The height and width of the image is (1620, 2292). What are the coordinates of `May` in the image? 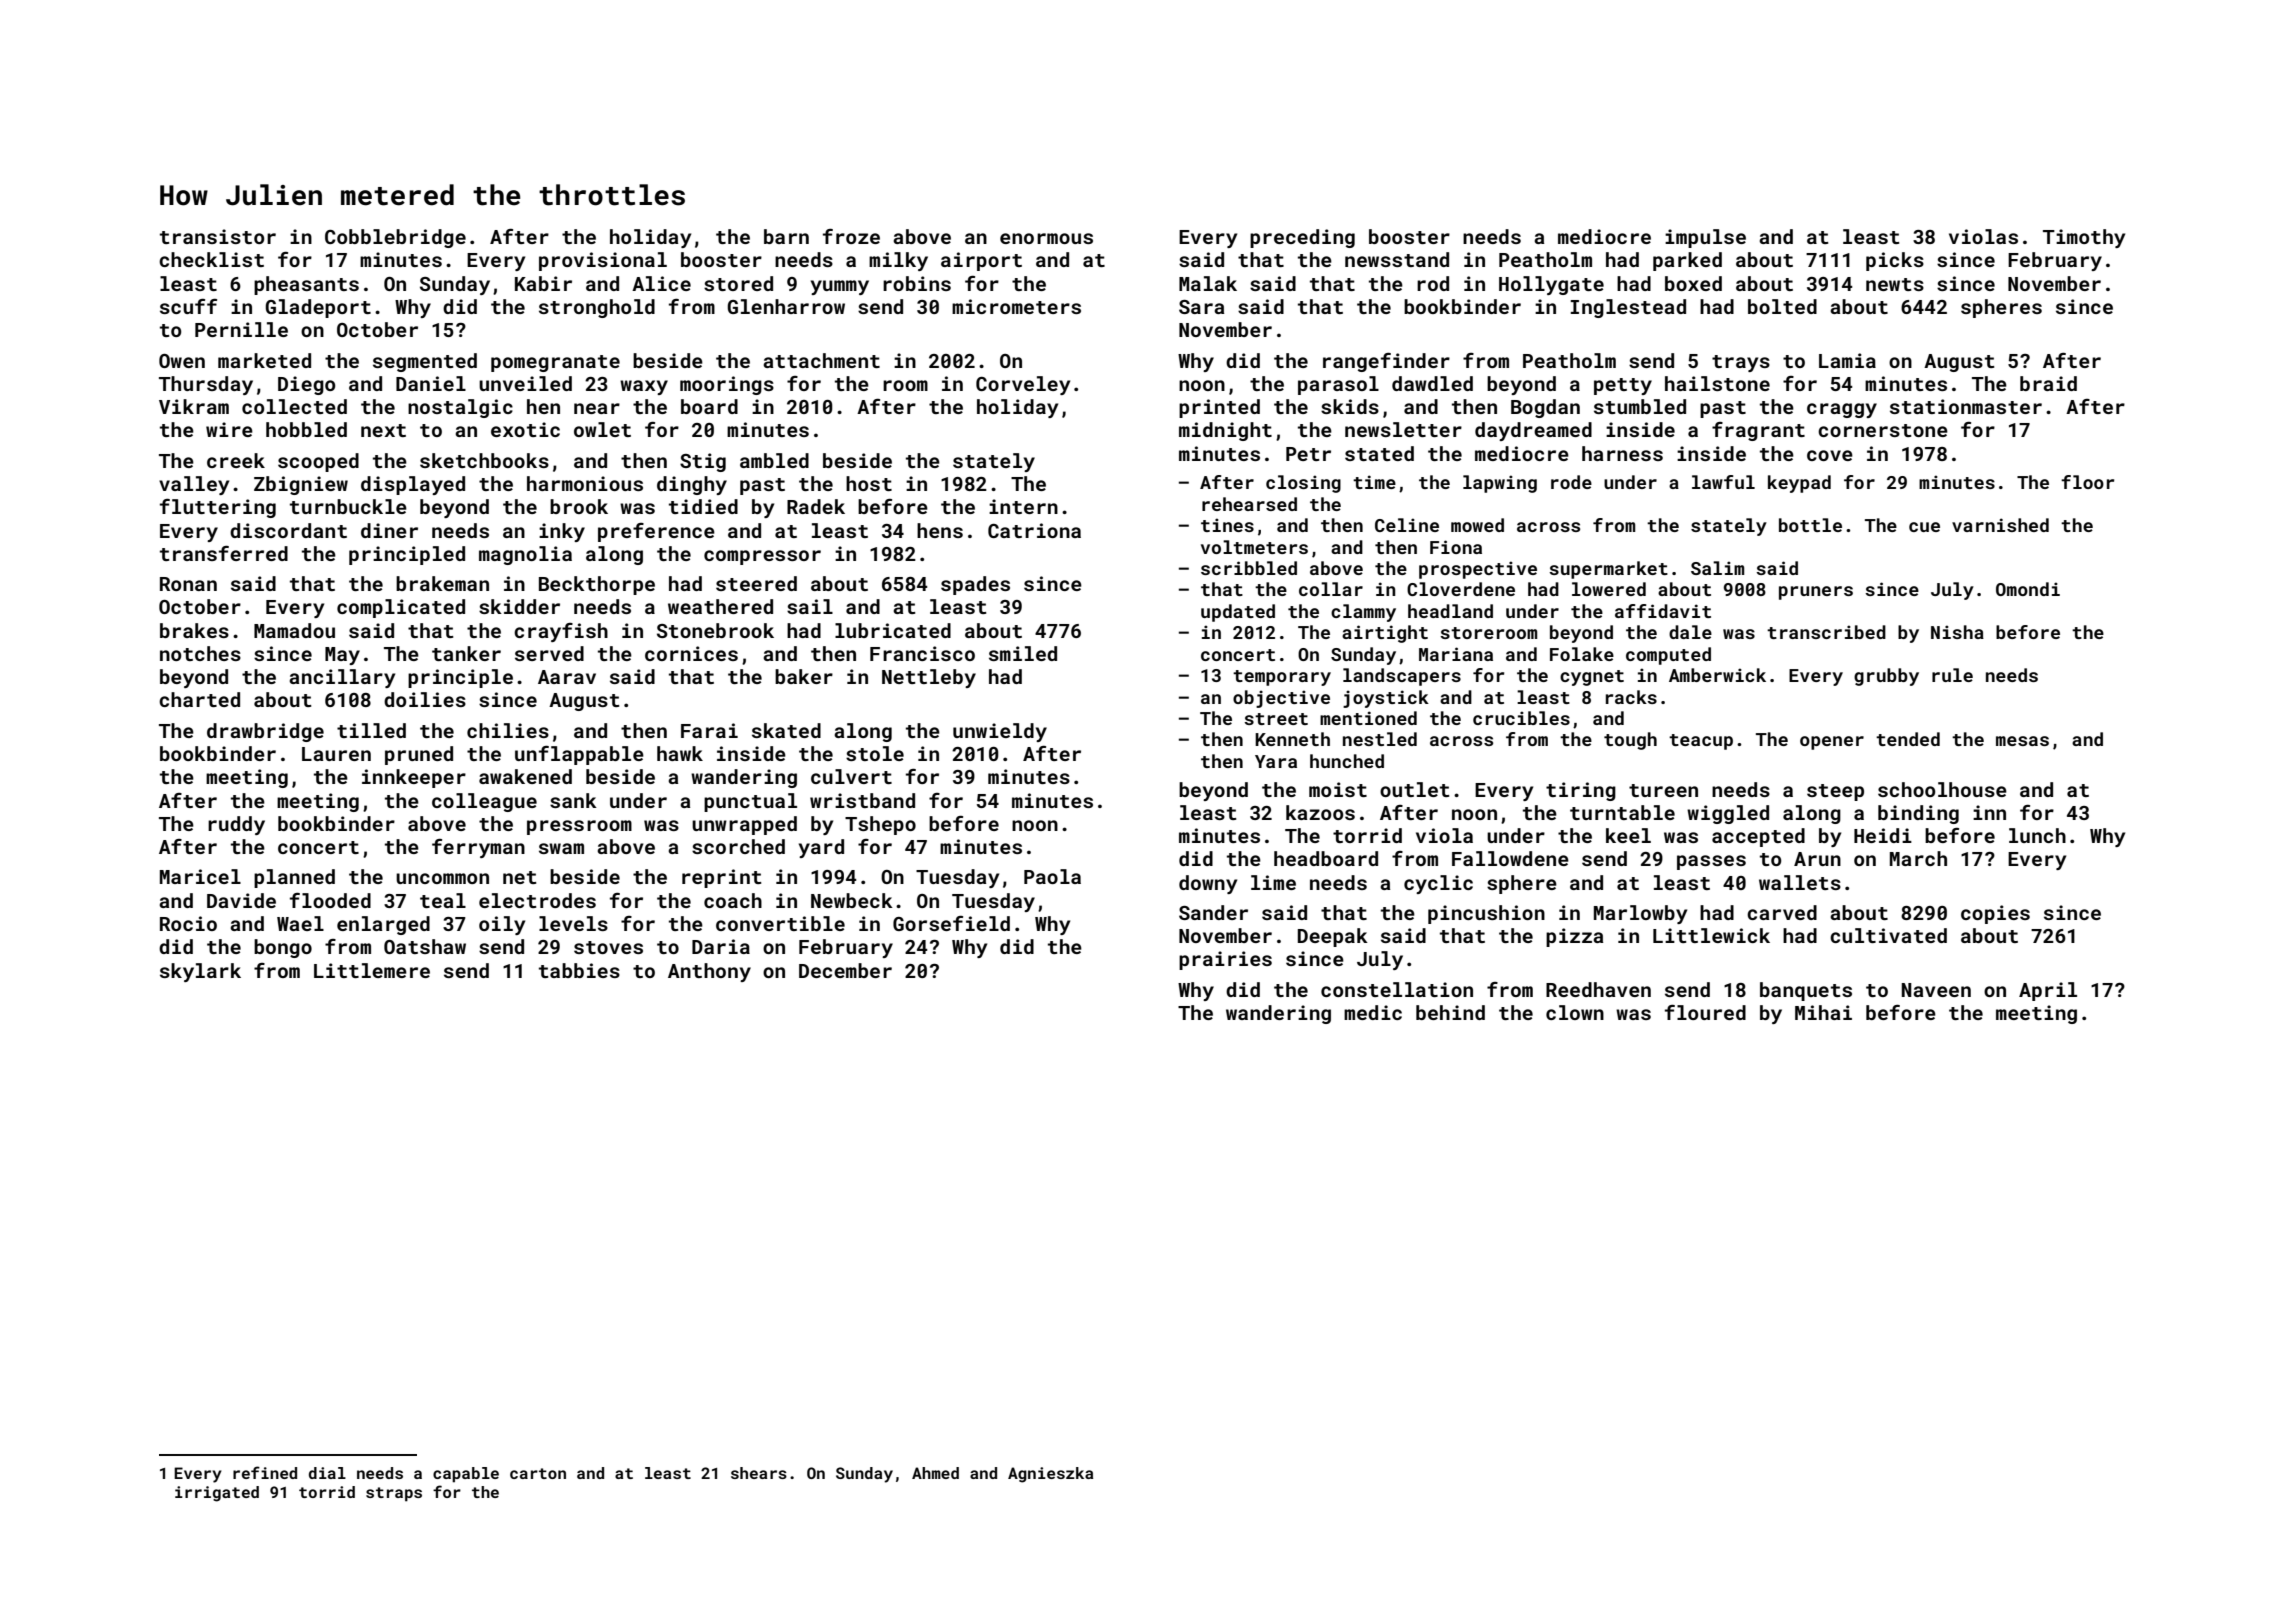 It's located at (342, 656).
